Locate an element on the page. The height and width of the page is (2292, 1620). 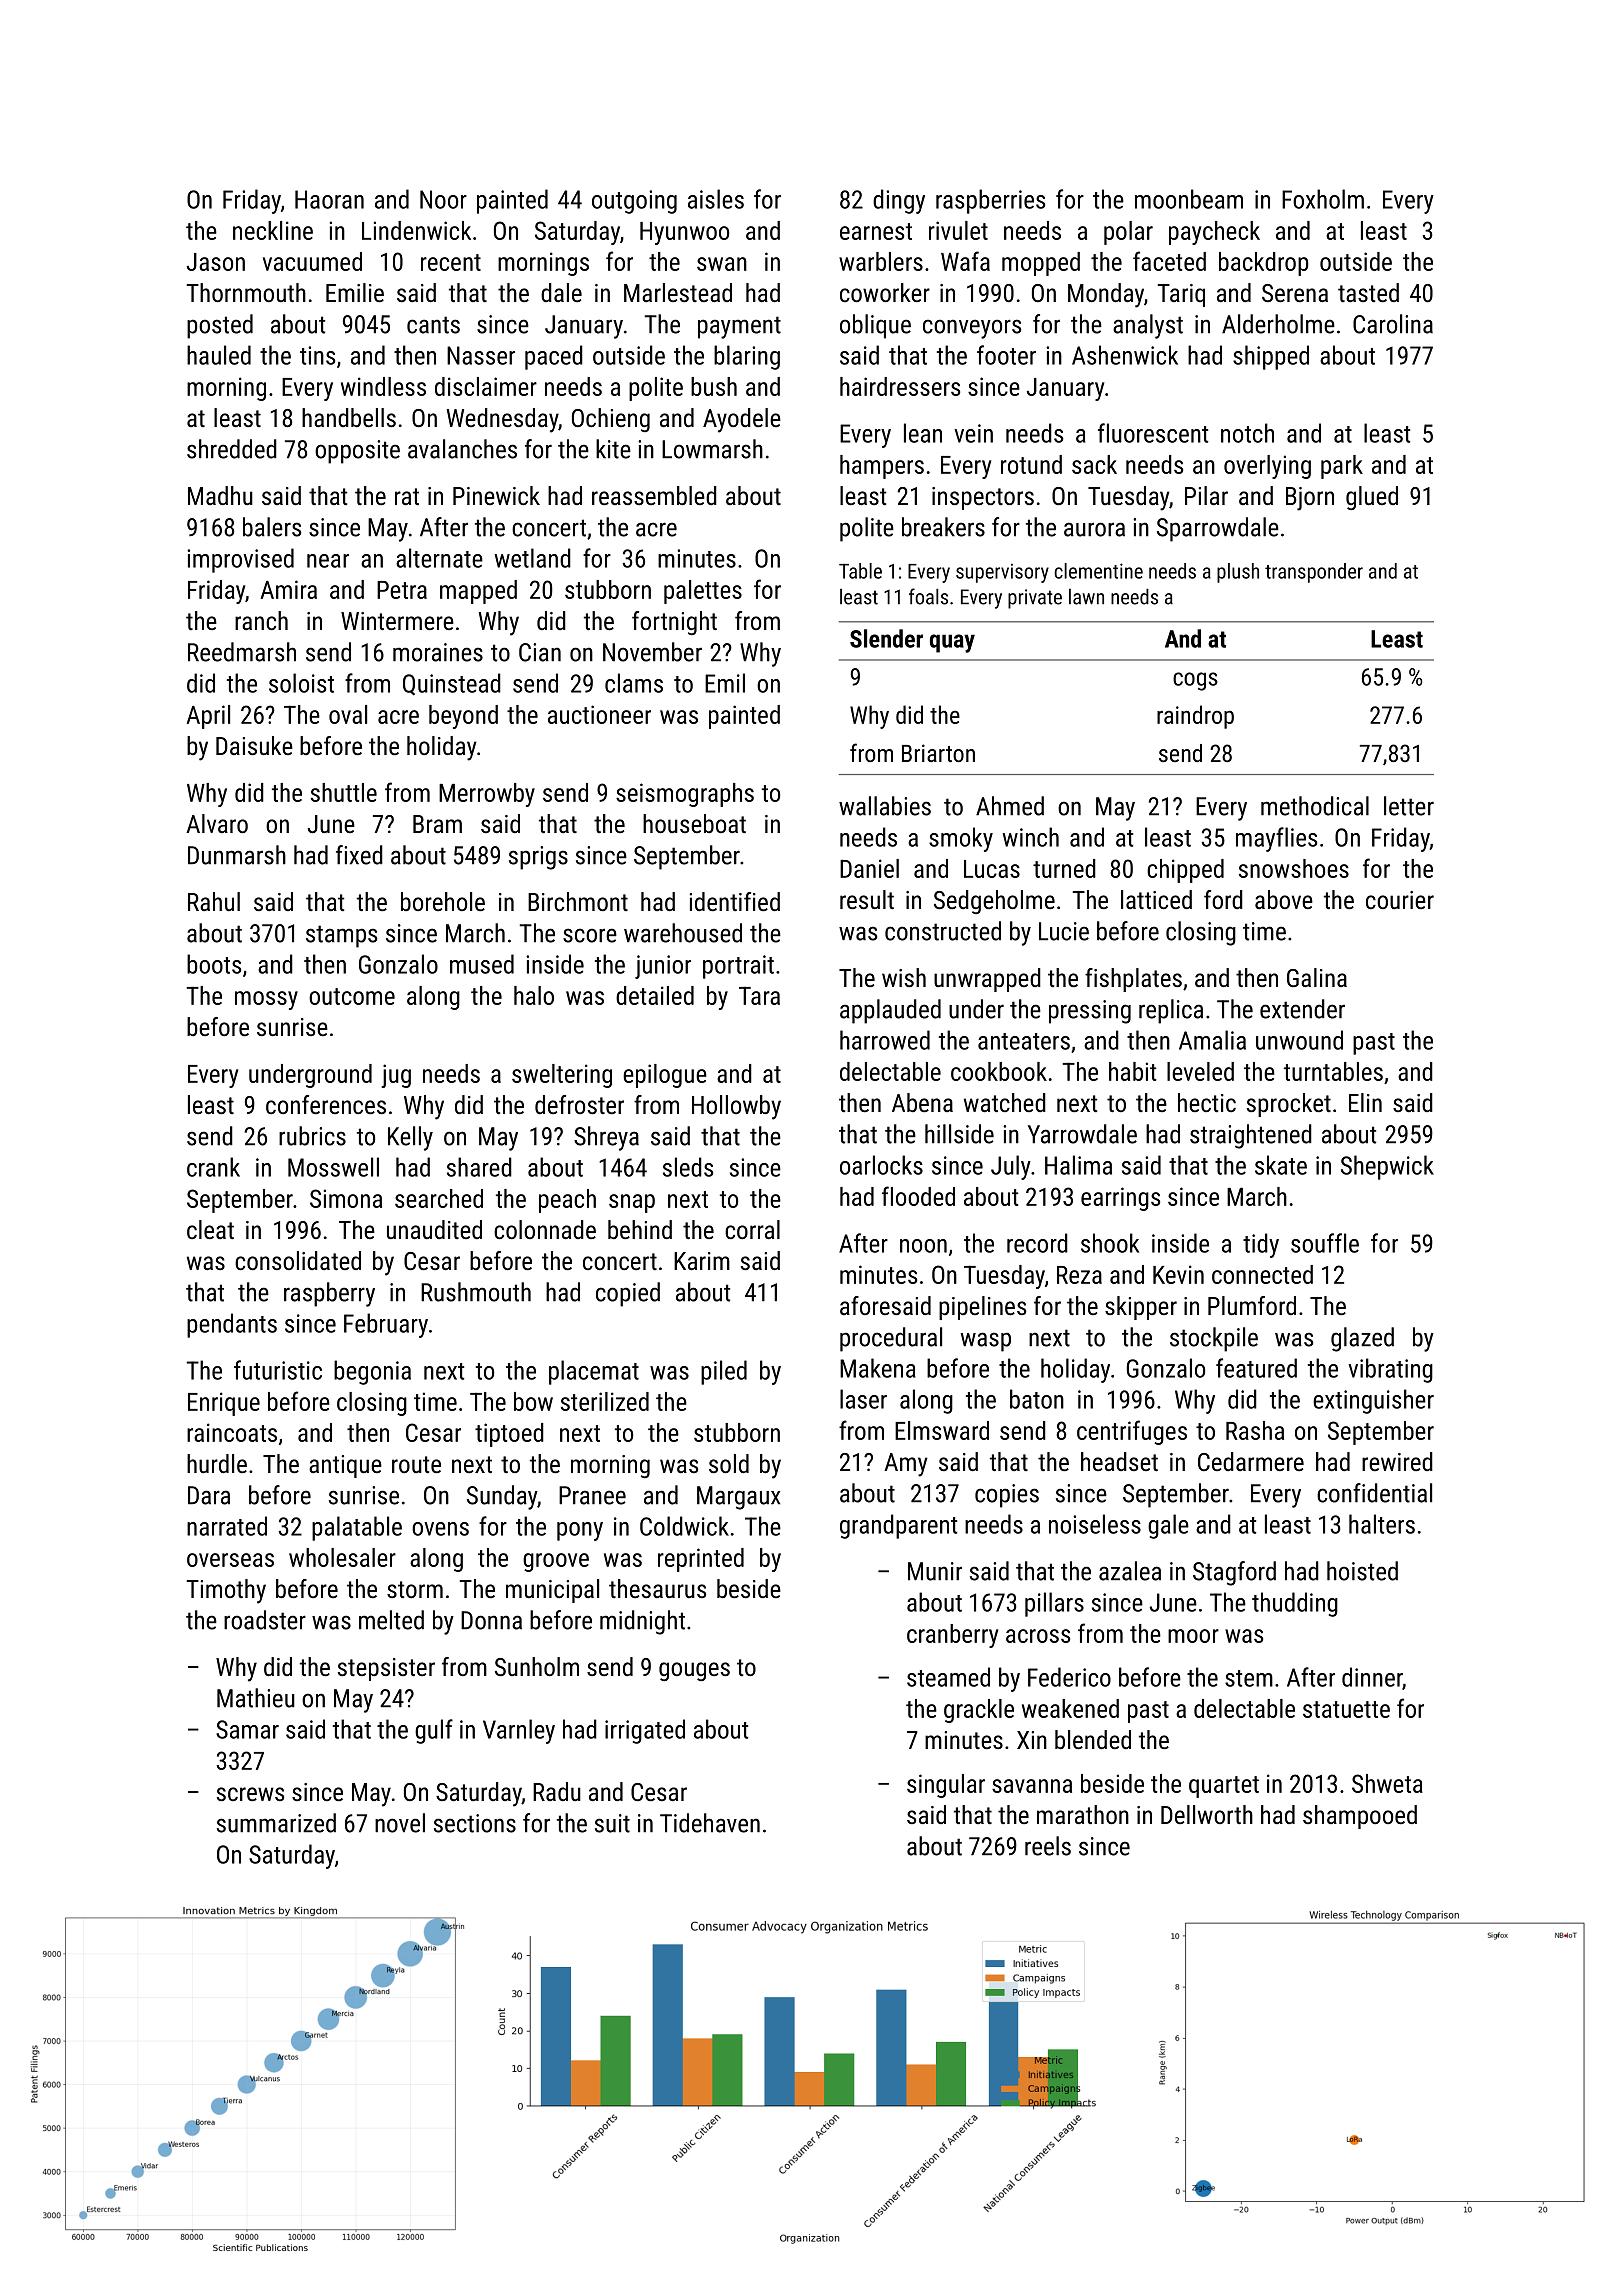
habit is located at coordinates (1132, 1071).
